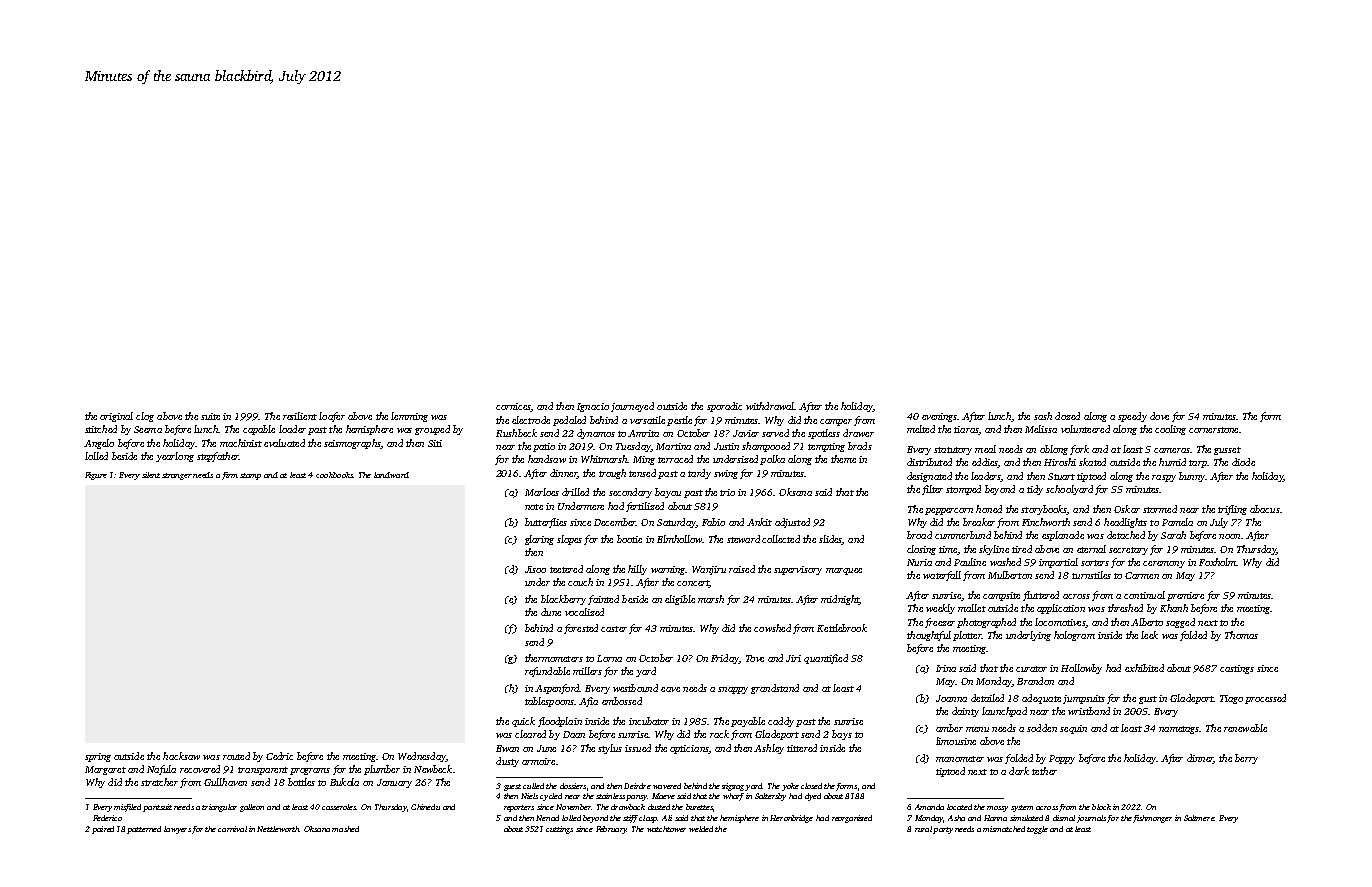 This screenshot has width=1372, height=887. What do you see at coordinates (932, 490) in the screenshot?
I see `filter` at bounding box center [932, 490].
